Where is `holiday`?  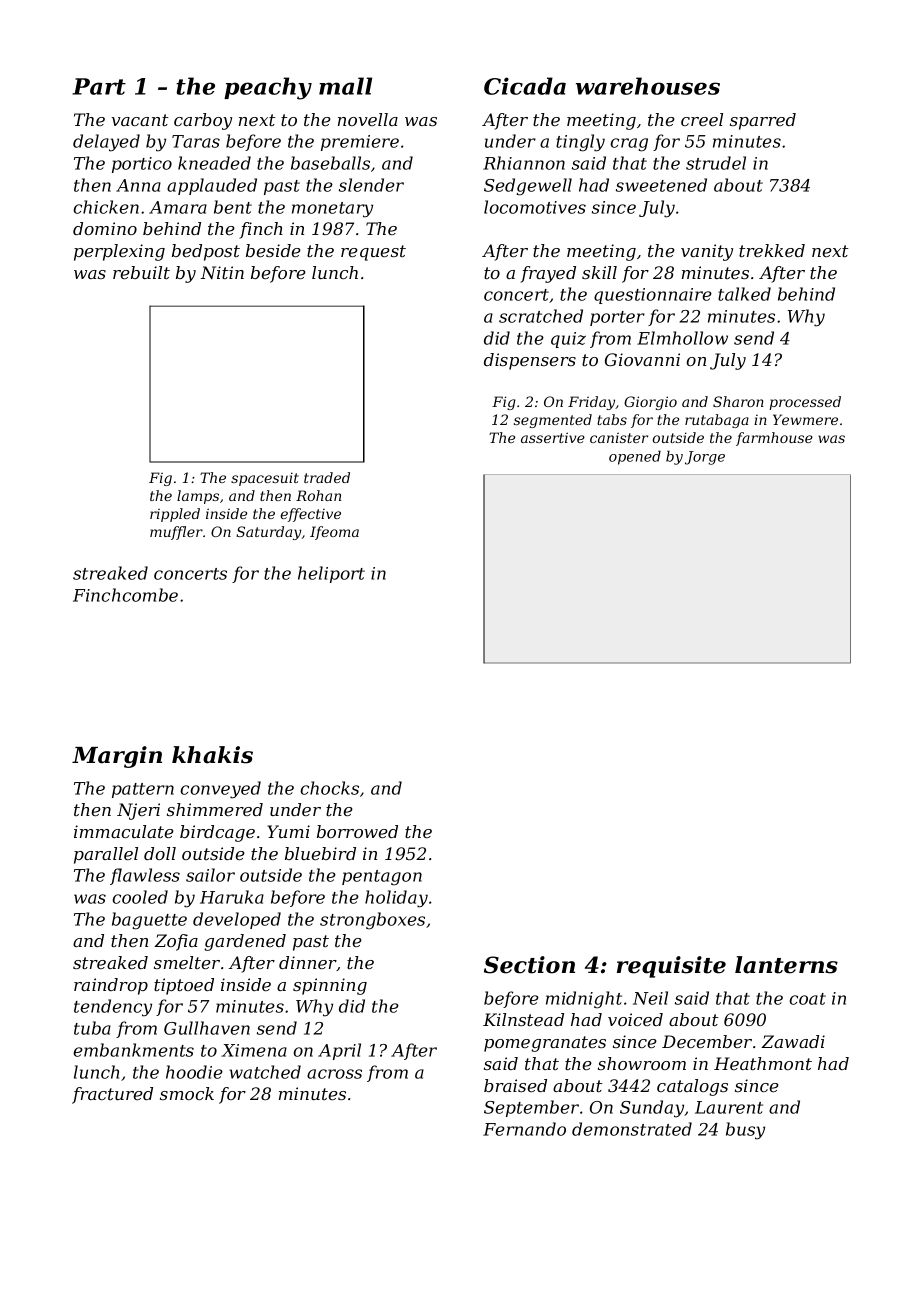 holiday is located at coordinates (396, 899).
